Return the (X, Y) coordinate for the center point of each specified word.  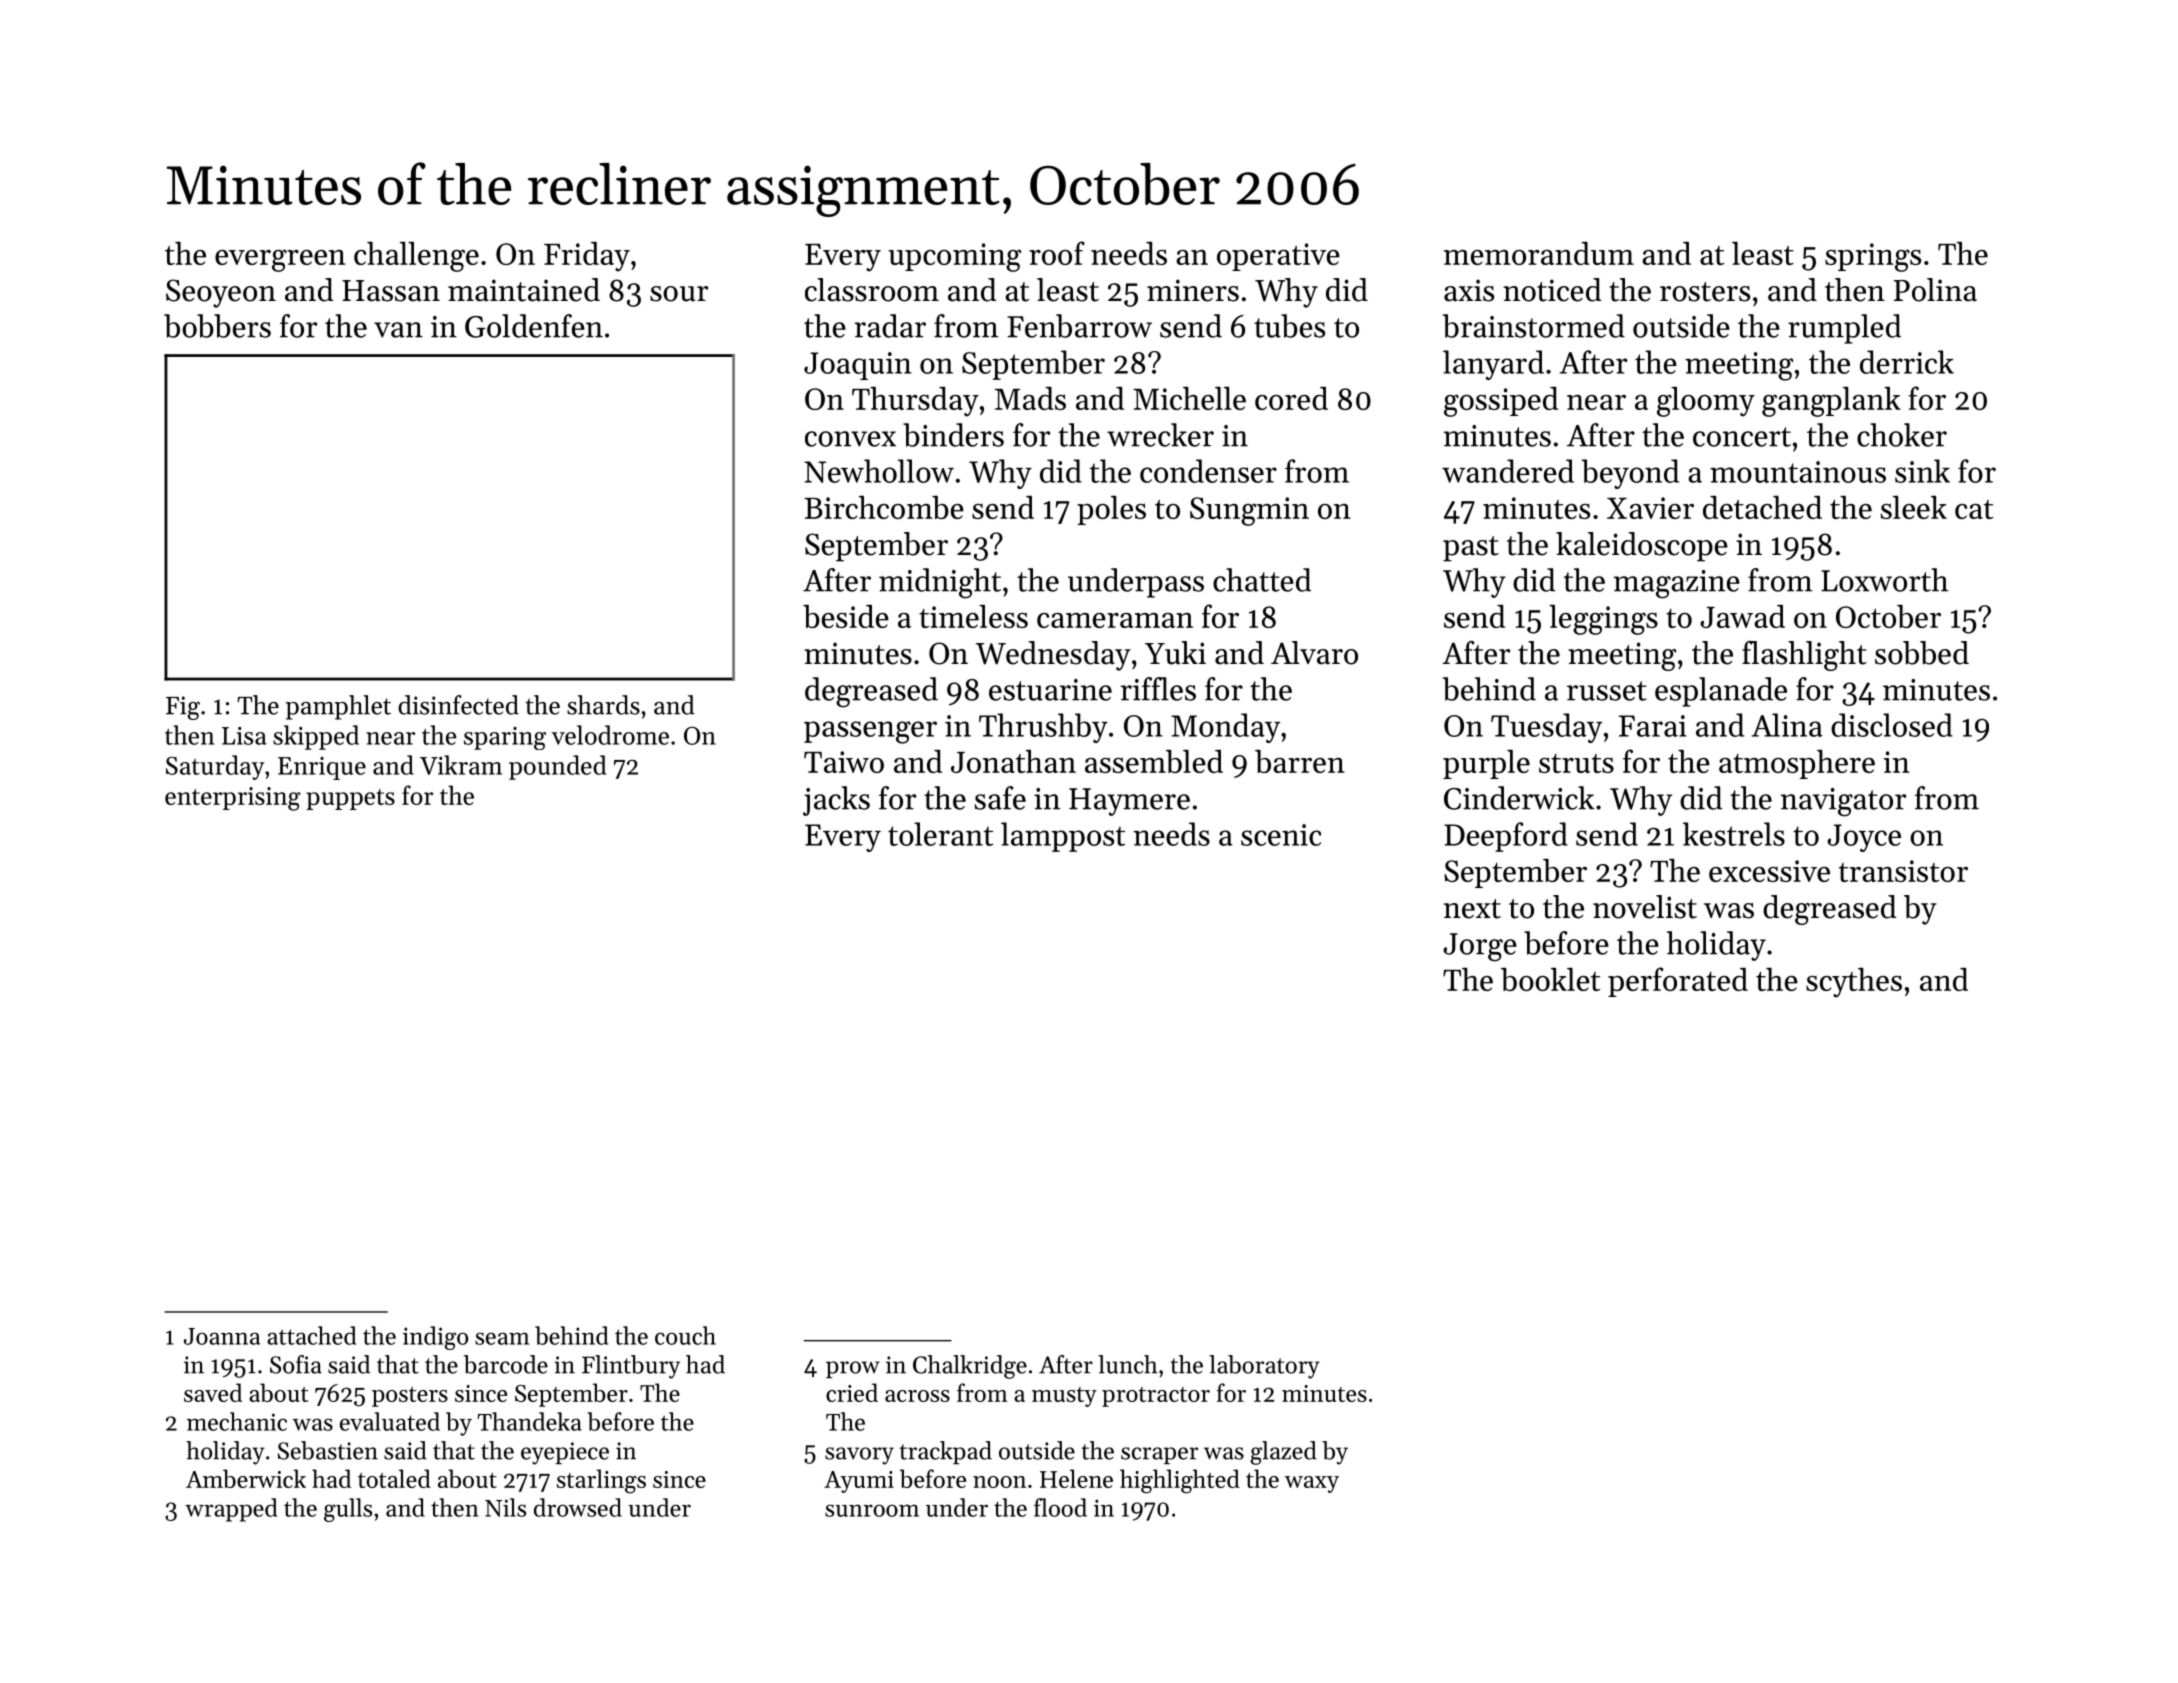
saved (213, 1392)
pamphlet (338, 707)
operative (1278, 257)
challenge (416, 256)
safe (1000, 798)
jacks (836, 801)
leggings (1603, 620)
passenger (870, 732)
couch (685, 1335)
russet (1607, 691)
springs (1873, 257)
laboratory (1264, 1367)
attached (311, 1335)
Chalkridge (970, 1367)
